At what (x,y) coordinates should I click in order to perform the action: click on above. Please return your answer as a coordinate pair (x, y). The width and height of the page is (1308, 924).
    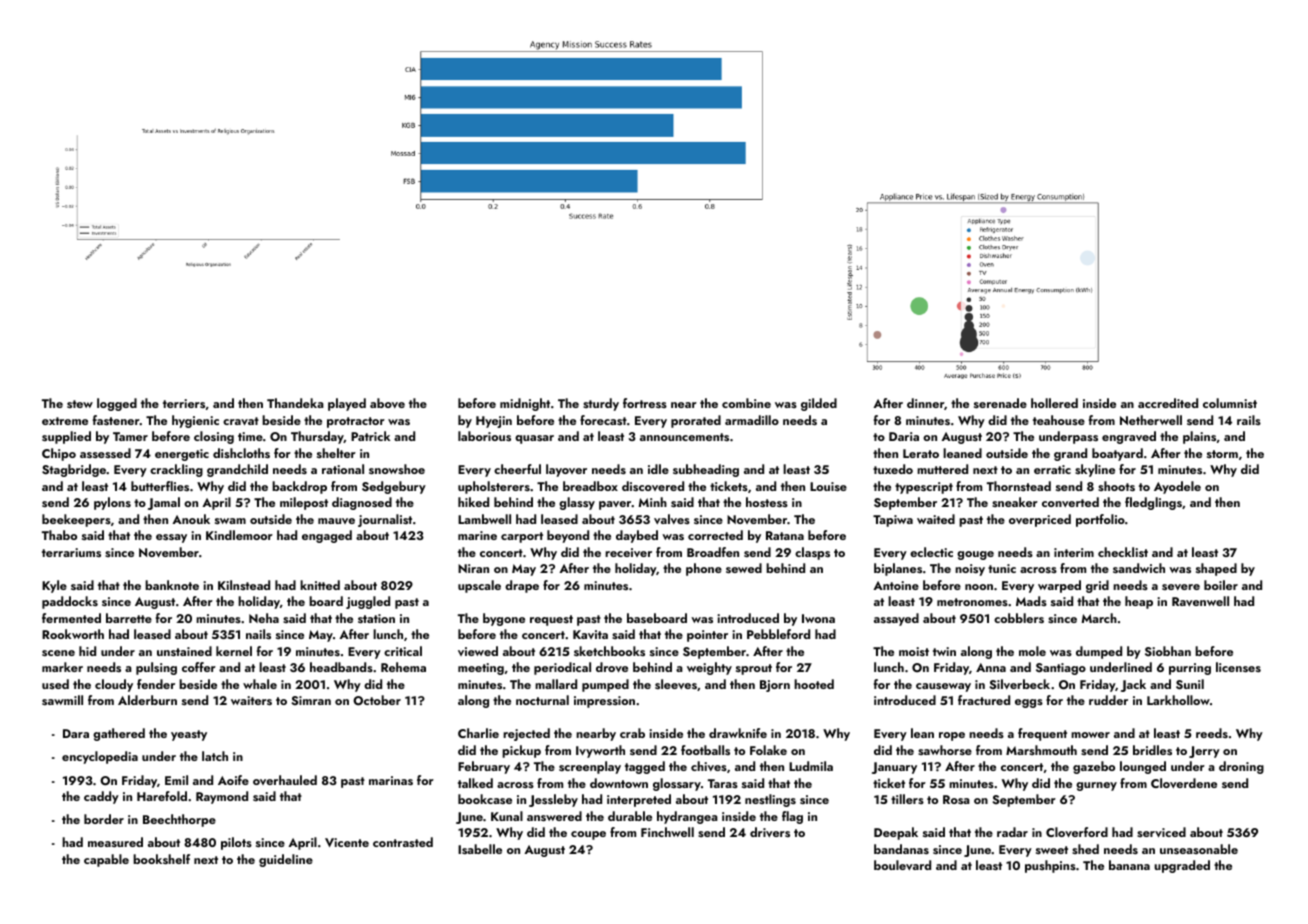
    Looking at the image, I should click on (387, 403).
